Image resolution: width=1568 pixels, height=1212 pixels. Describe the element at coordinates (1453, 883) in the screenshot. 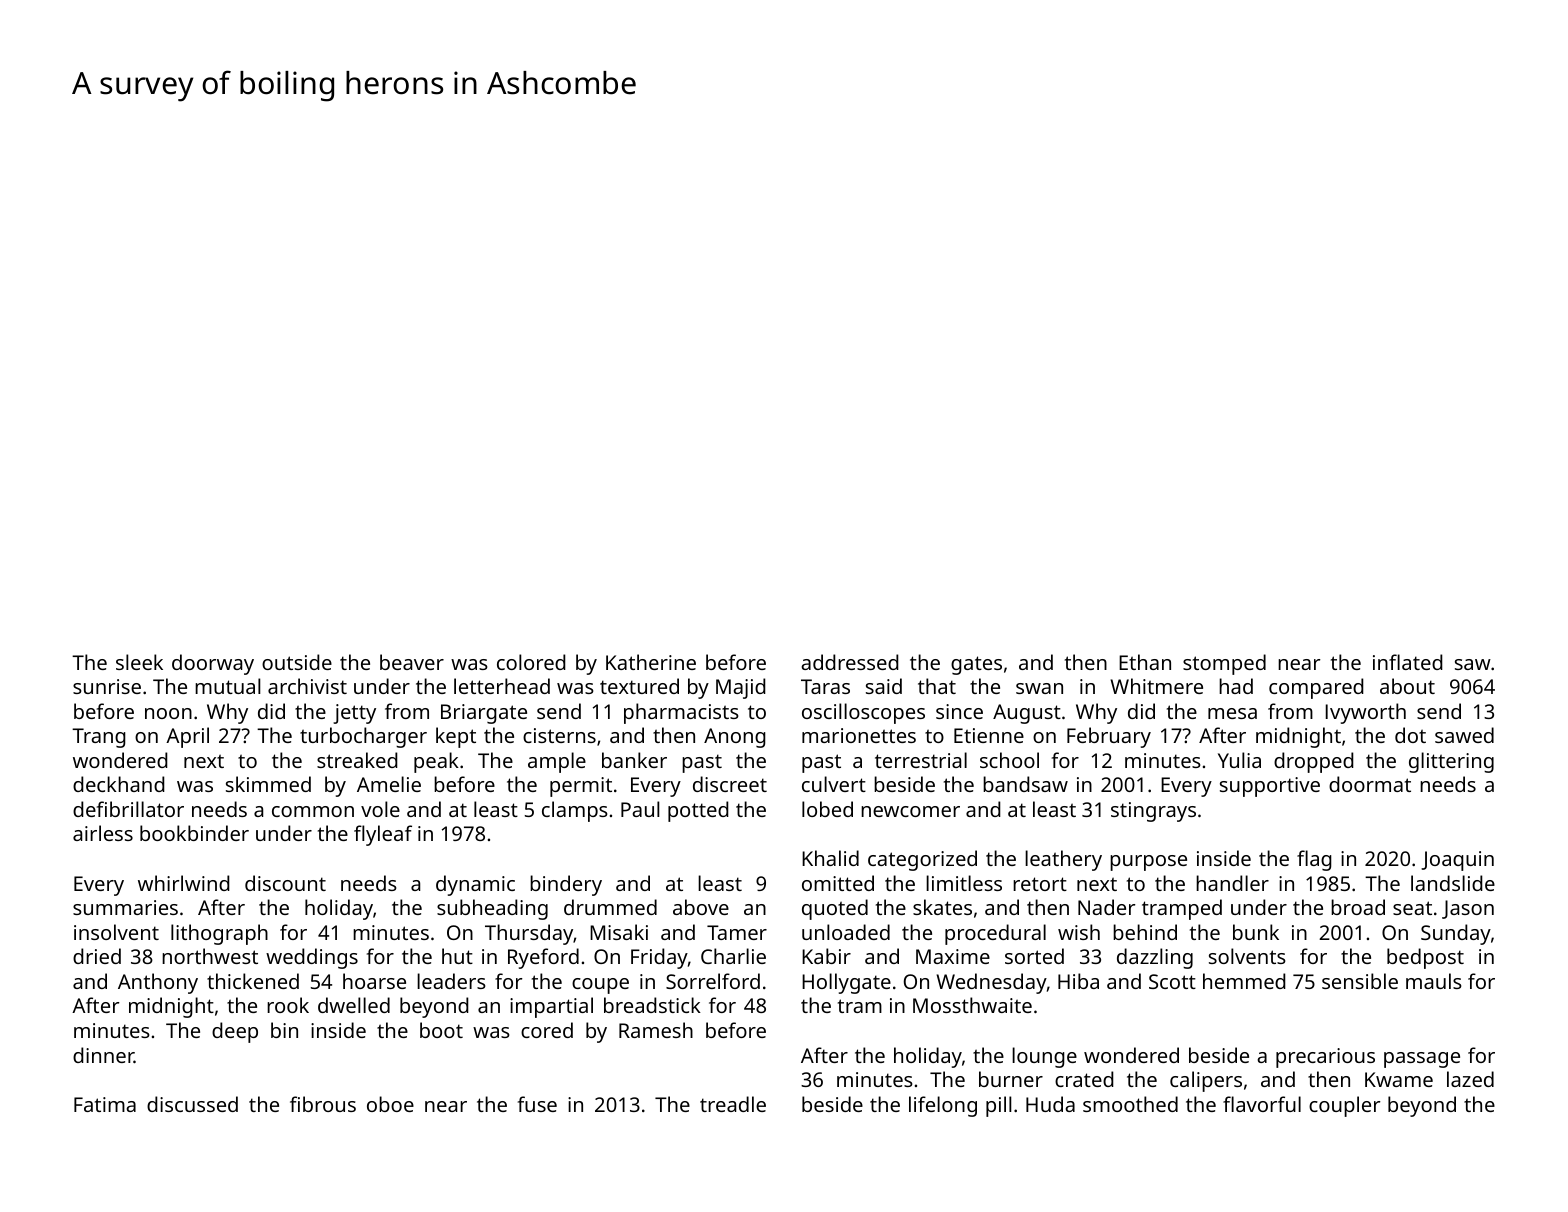

I see `landslide` at that location.
